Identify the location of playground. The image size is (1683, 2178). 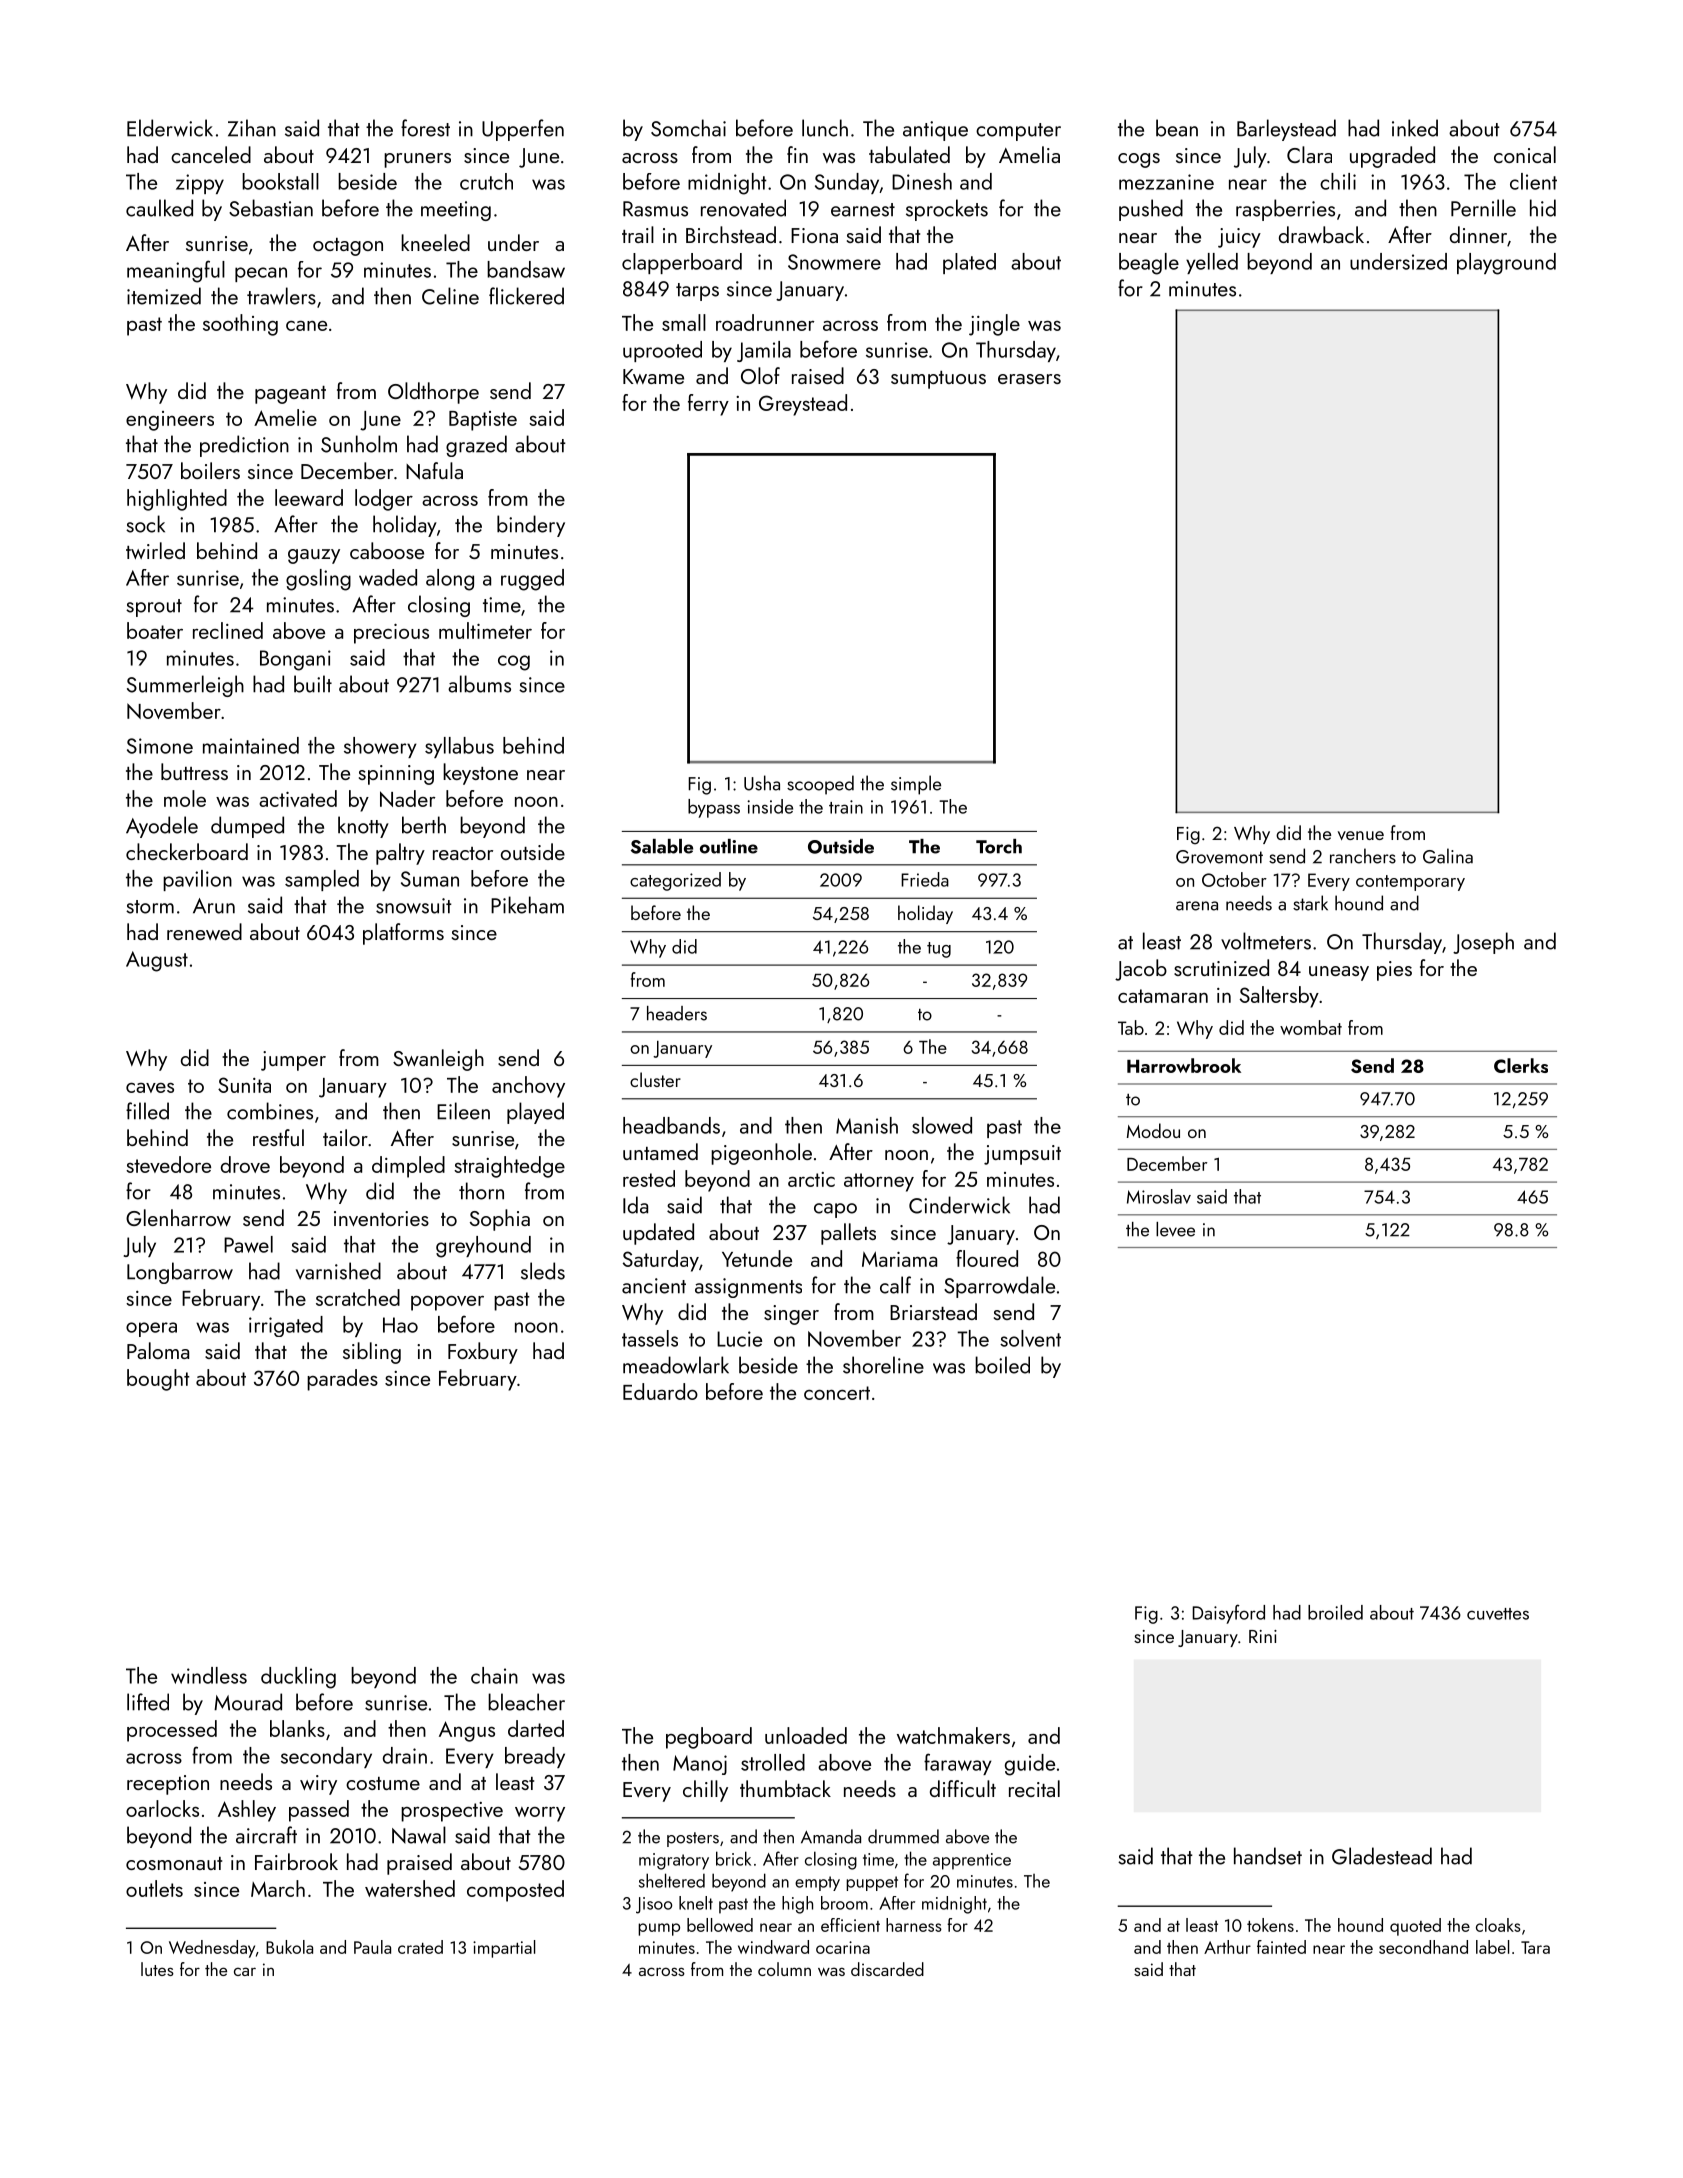
(1506, 264).
